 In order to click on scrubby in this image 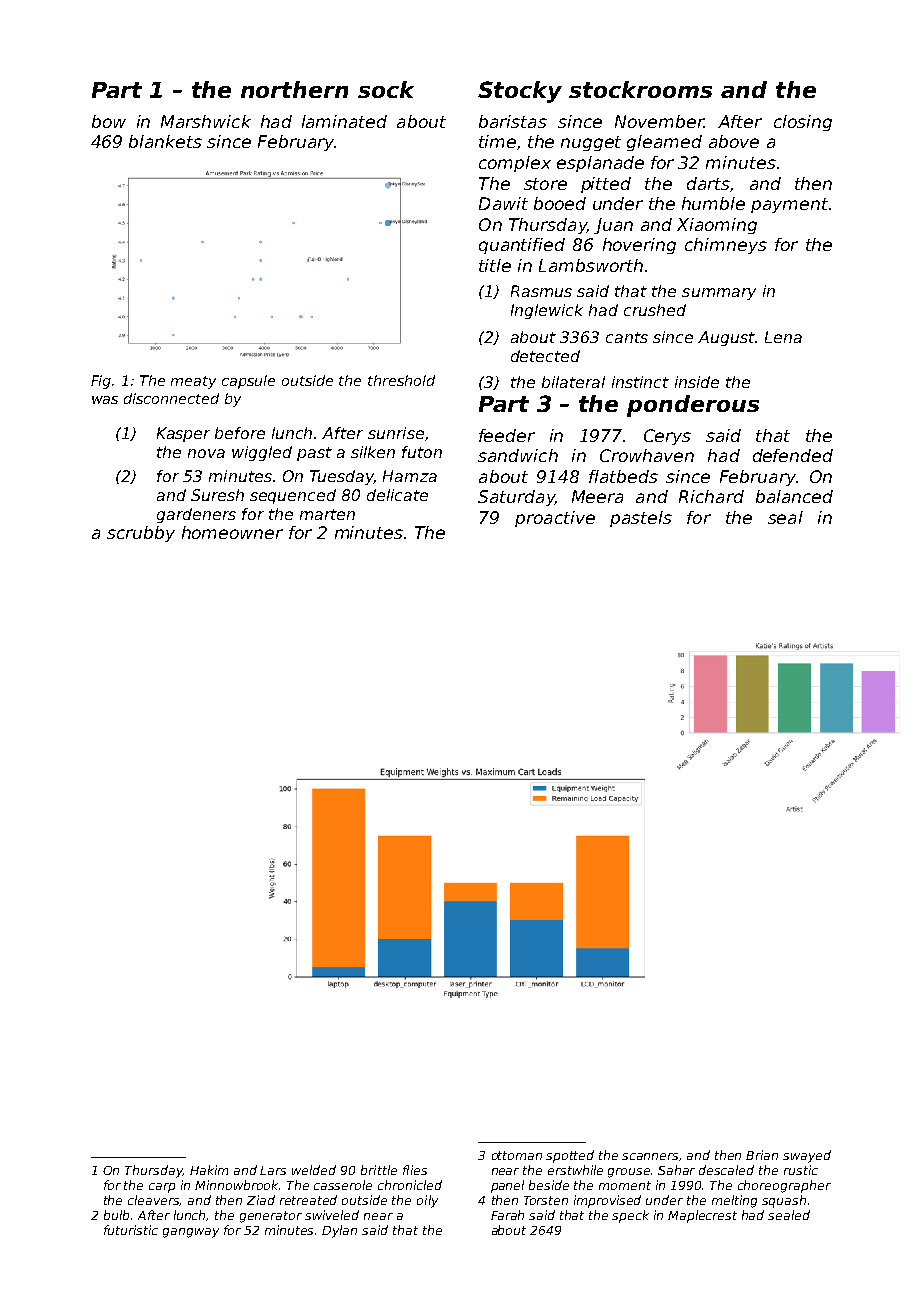, I will do `click(141, 534)`.
